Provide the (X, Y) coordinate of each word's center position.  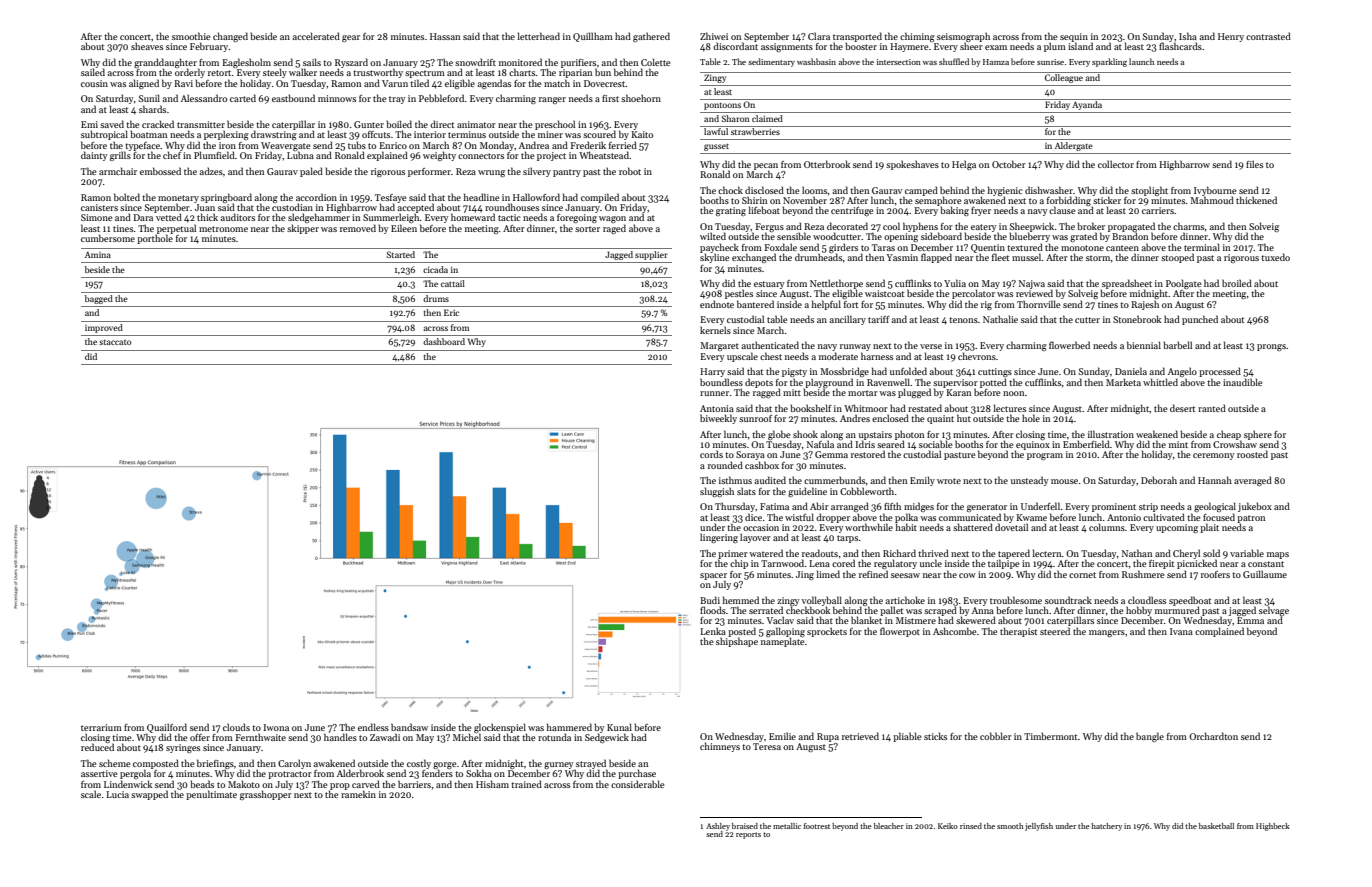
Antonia (717, 408)
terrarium (101, 727)
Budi (710, 600)
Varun (395, 83)
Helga (964, 165)
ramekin (358, 794)
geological (1215, 507)
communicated (970, 517)
